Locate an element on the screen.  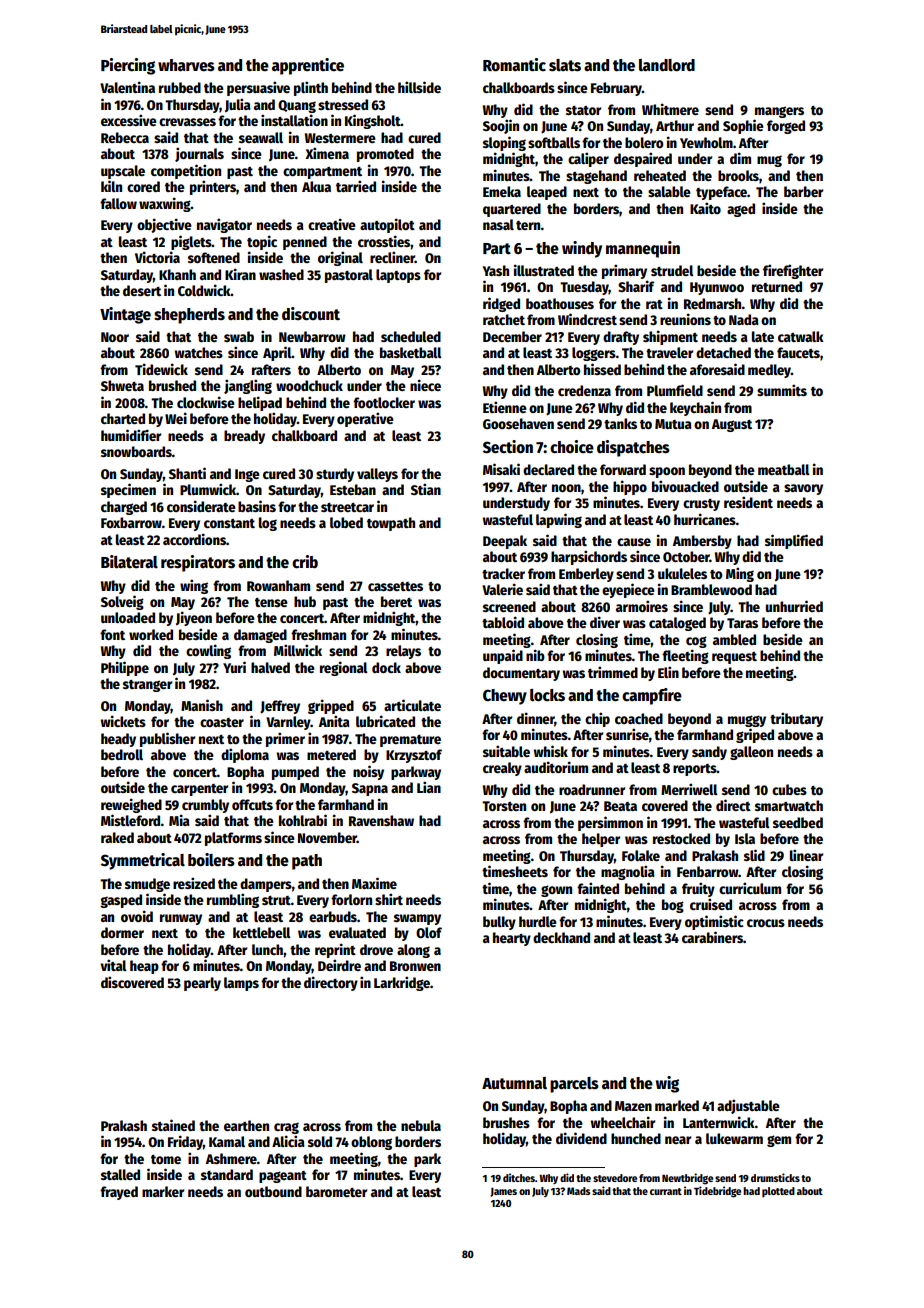
humidifier is located at coordinates (131, 435).
